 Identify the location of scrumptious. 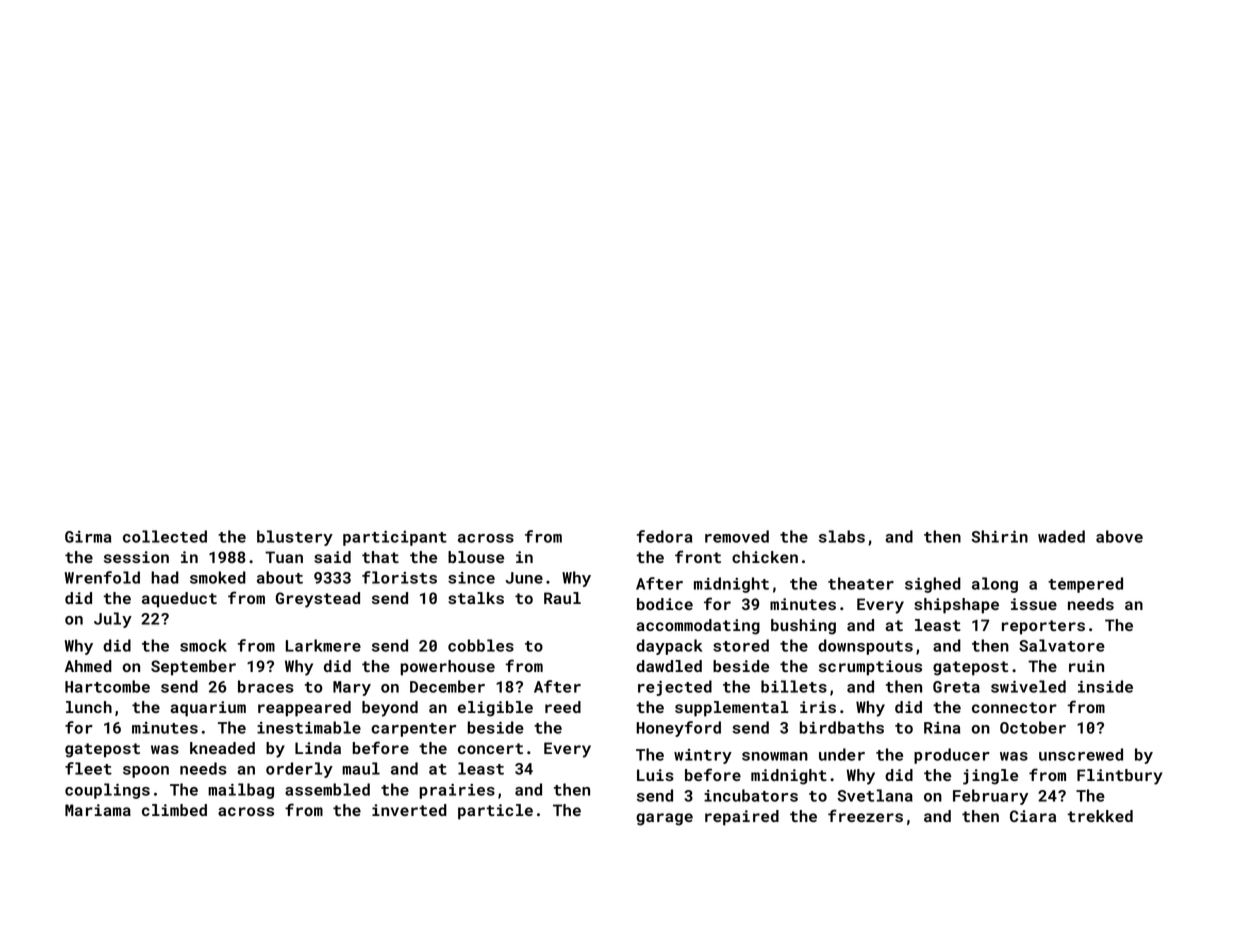
(870, 668).
